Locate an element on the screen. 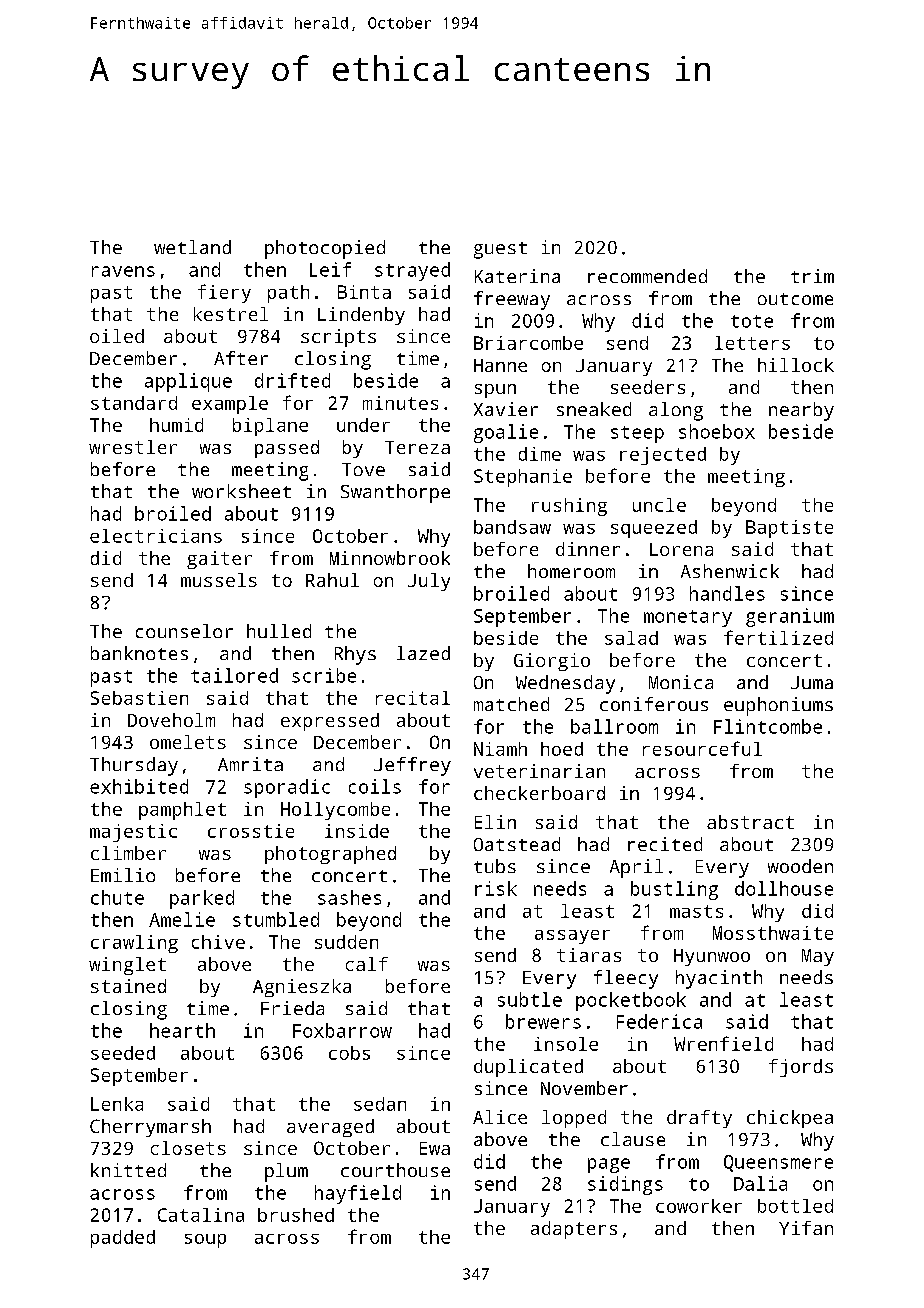 Image resolution: width=924 pixels, height=1308 pixels. bandsaw is located at coordinates (512, 527).
